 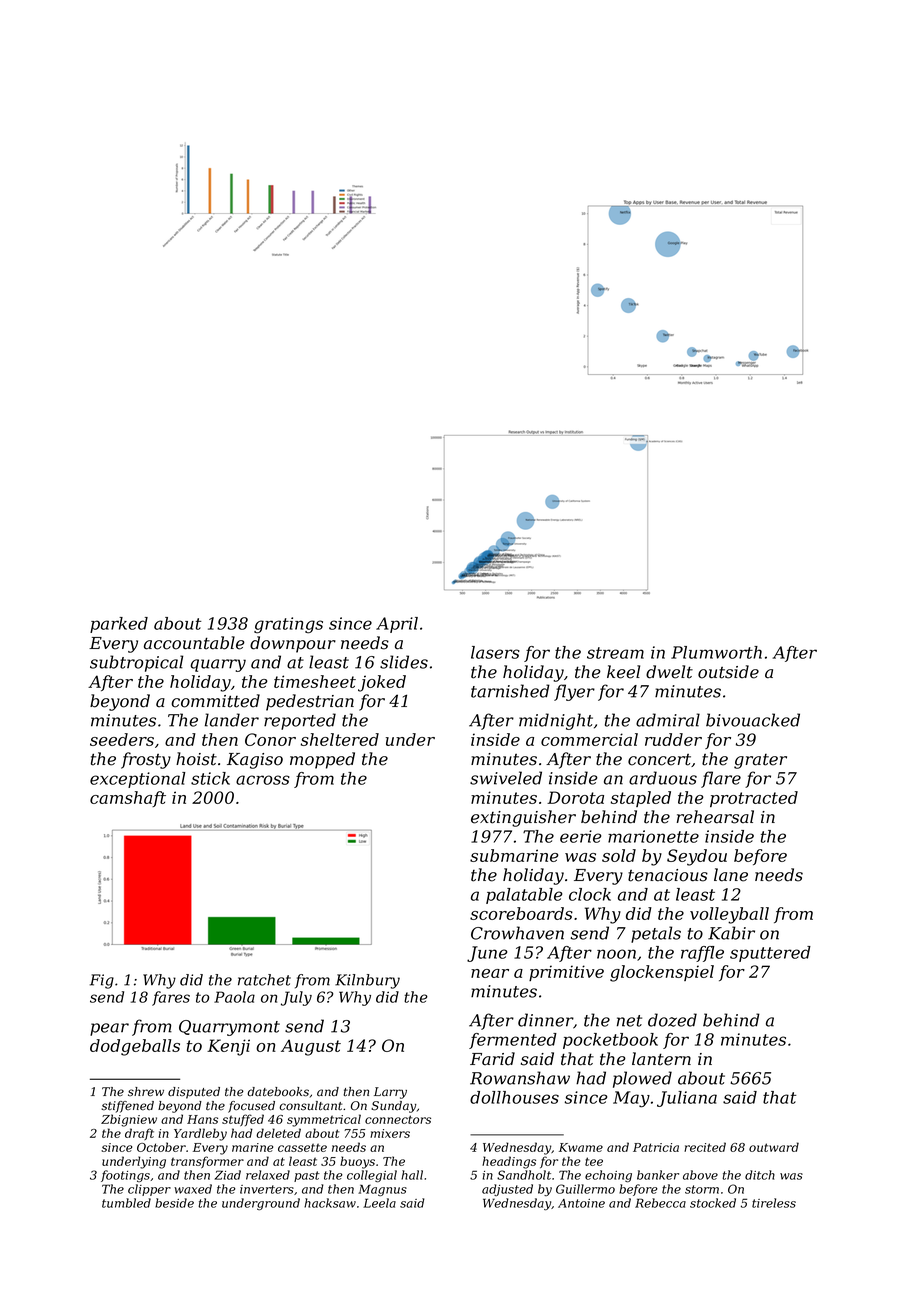 I want to click on reported, so click(x=300, y=721).
